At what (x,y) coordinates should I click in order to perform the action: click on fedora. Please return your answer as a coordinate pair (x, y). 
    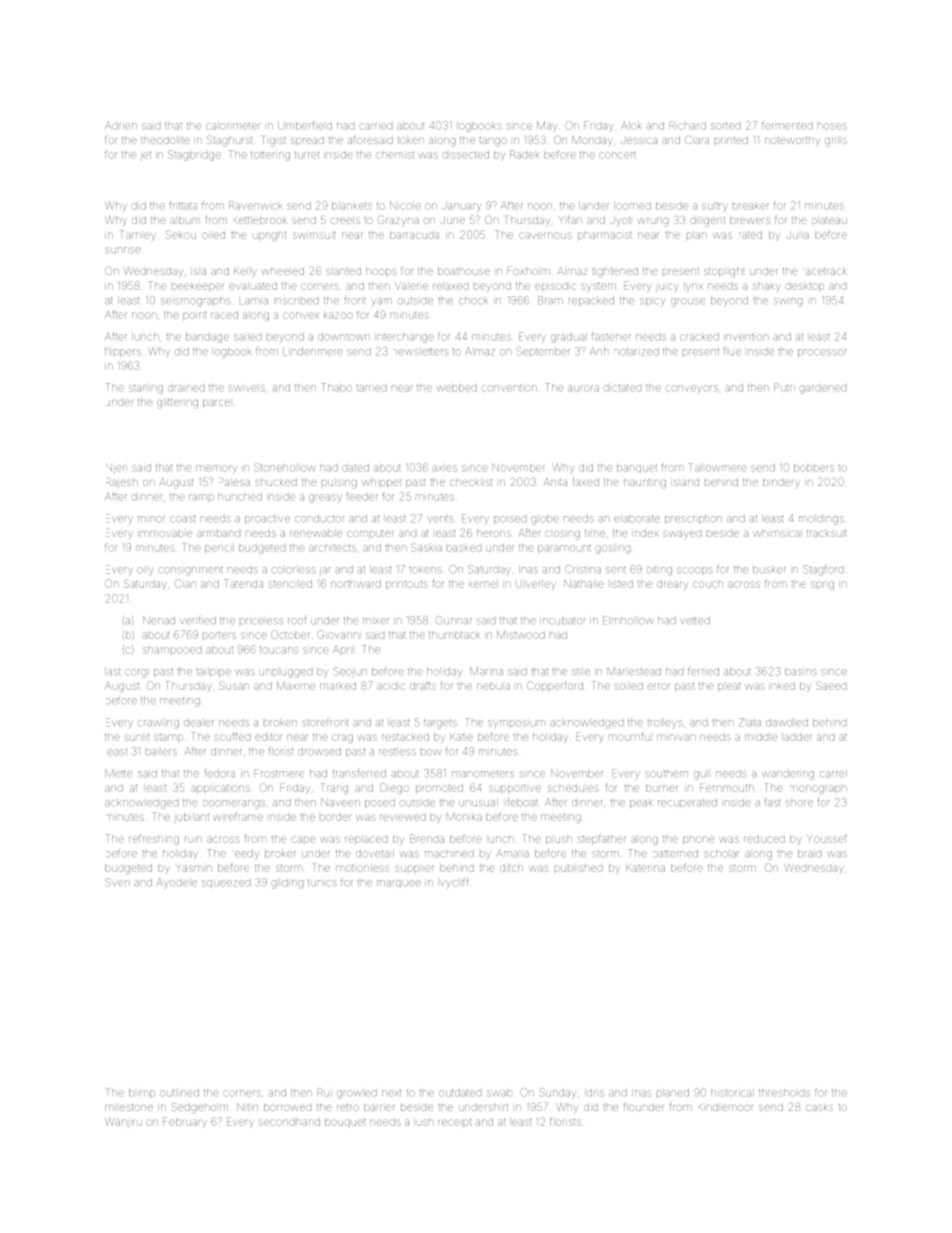
    Looking at the image, I should click on (219, 773).
